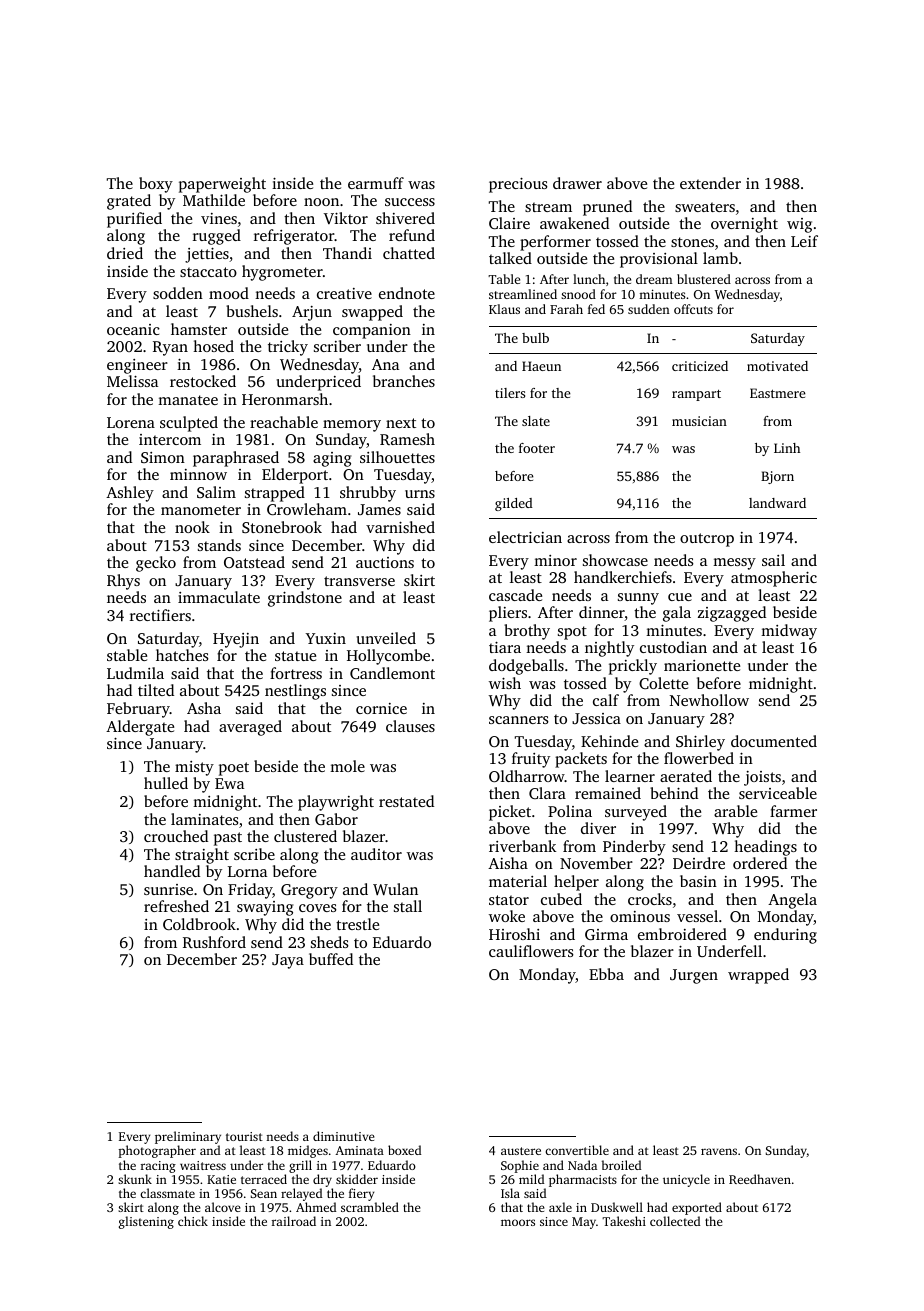  I want to click on remained, so click(608, 793).
